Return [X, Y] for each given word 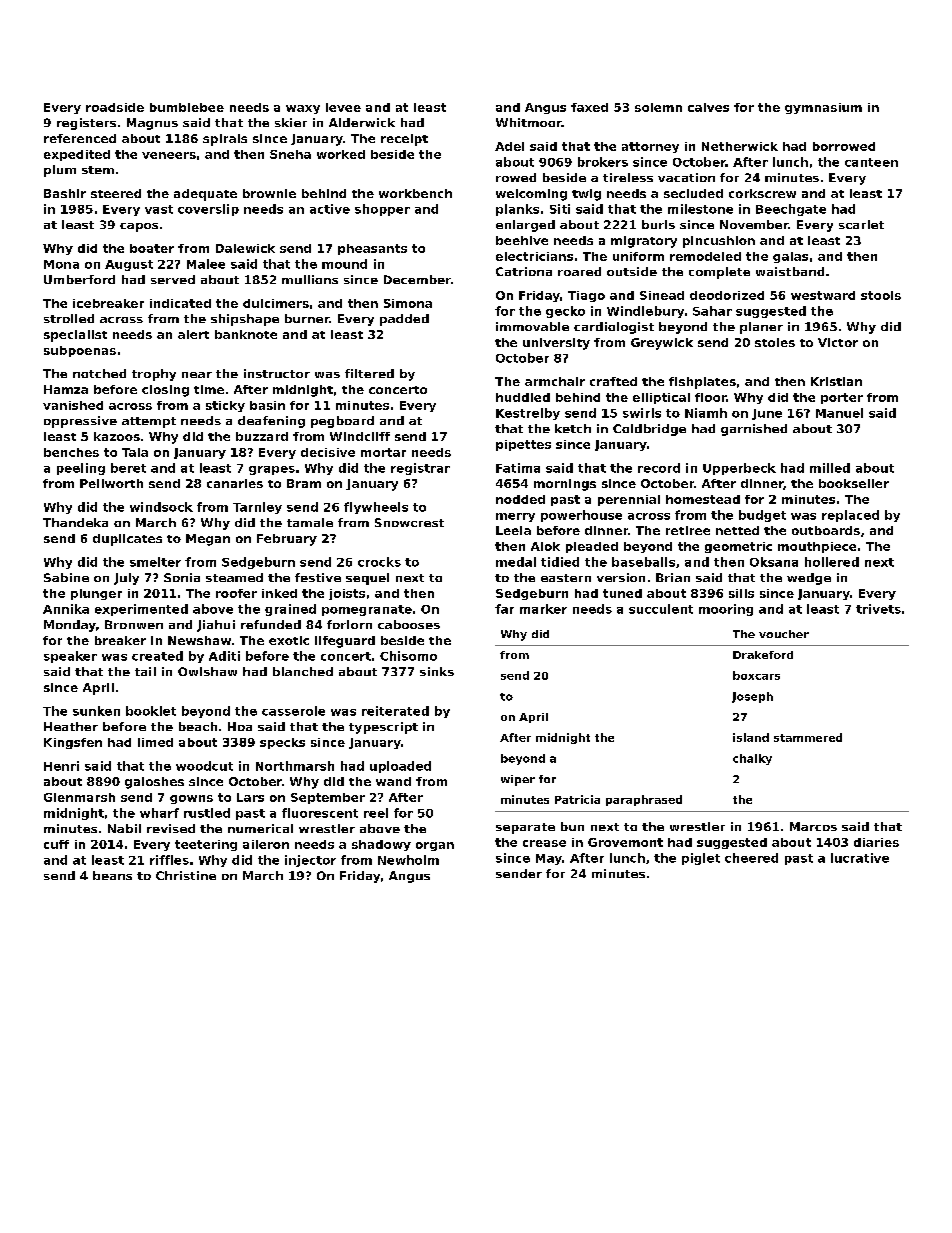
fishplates [702, 383]
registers [86, 124]
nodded [520, 499]
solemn [658, 107]
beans [112, 875]
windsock [161, 507]
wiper [518, 780]
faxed [589, 107]
